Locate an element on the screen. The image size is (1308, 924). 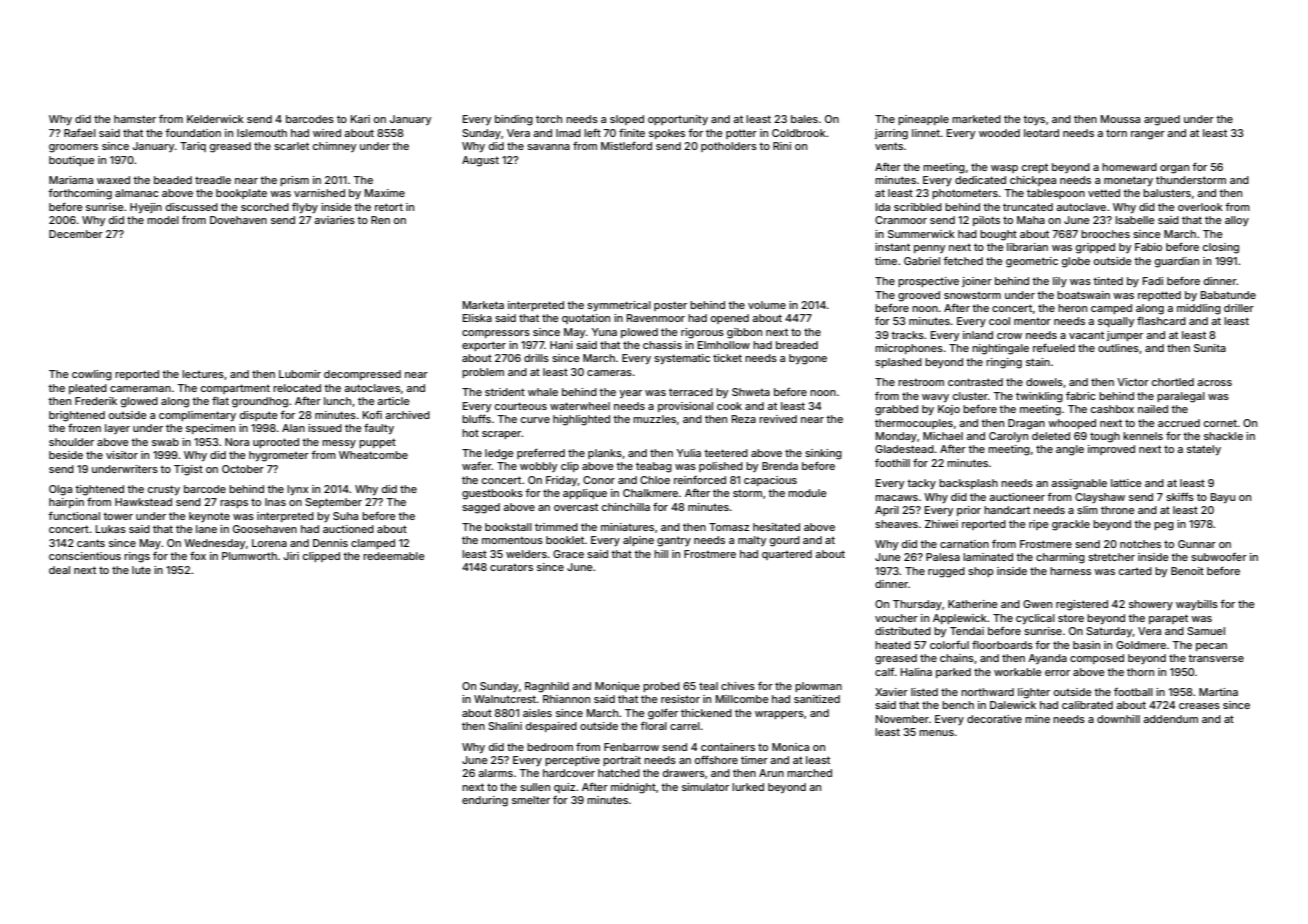
Monique is located at coordinates (617, 687).
